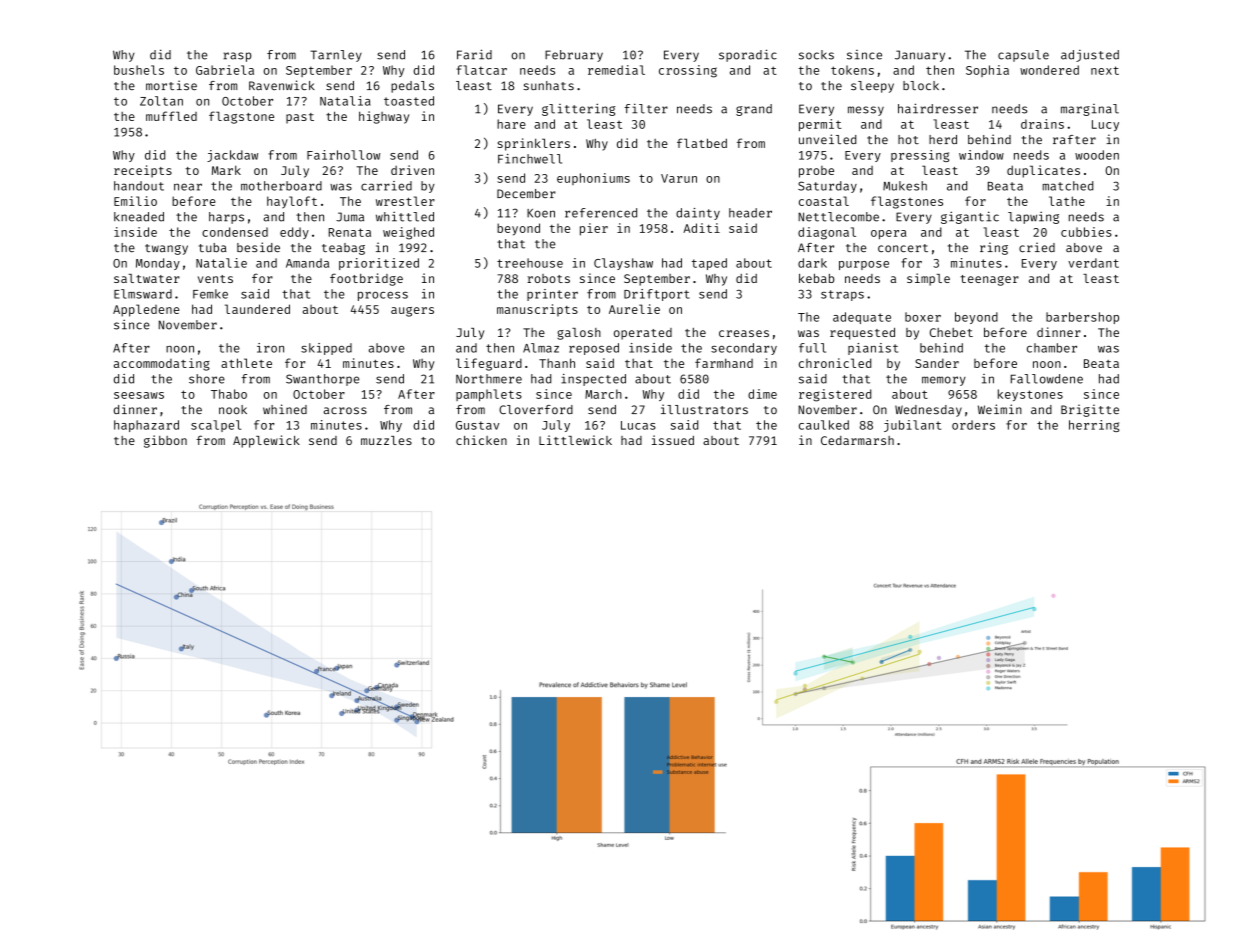 The image size is (1233, 952). I want to click on dainty, so click(698, 214).
